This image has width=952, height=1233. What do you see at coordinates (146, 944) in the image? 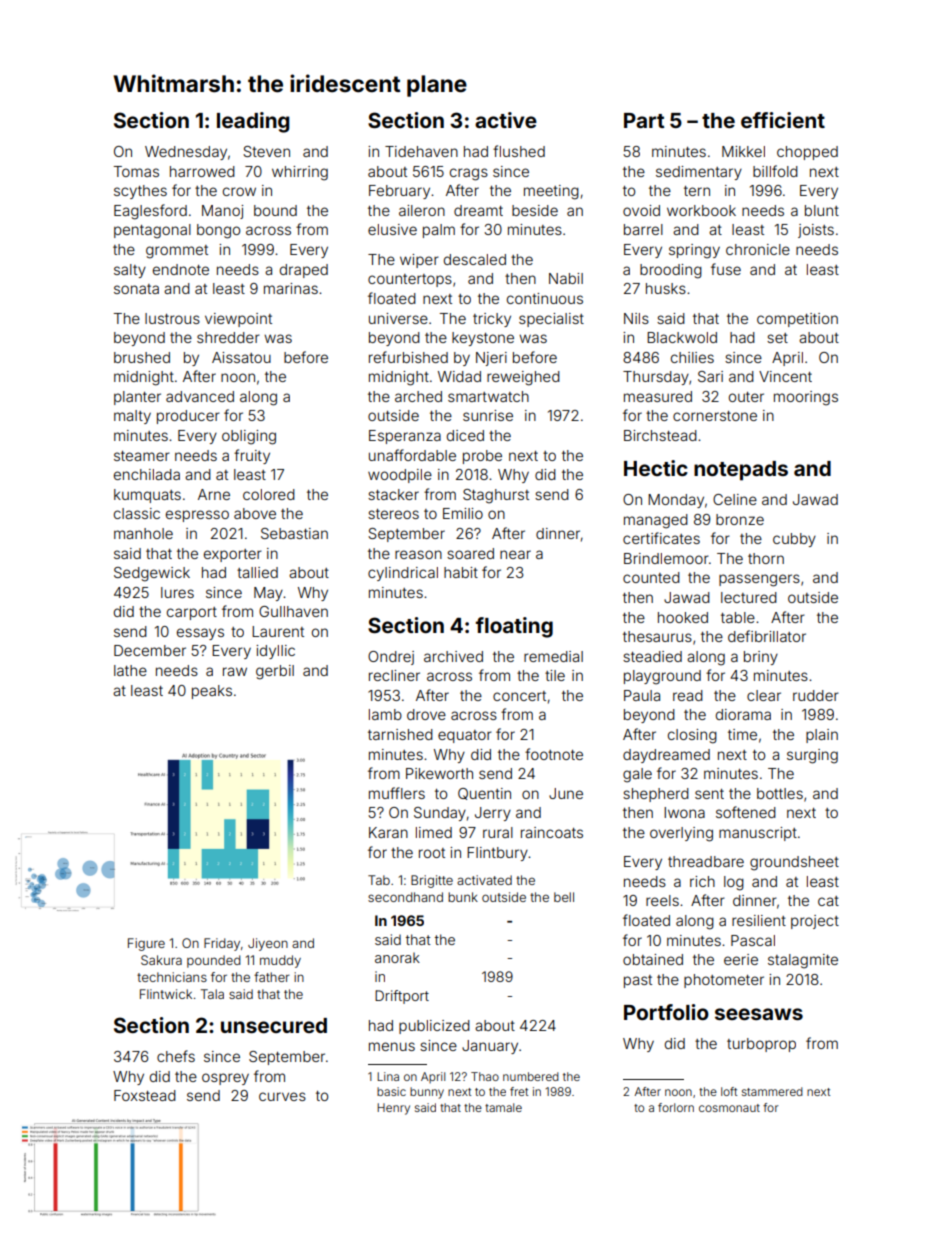
I see `Figure` at bounding box center [146, 944].
